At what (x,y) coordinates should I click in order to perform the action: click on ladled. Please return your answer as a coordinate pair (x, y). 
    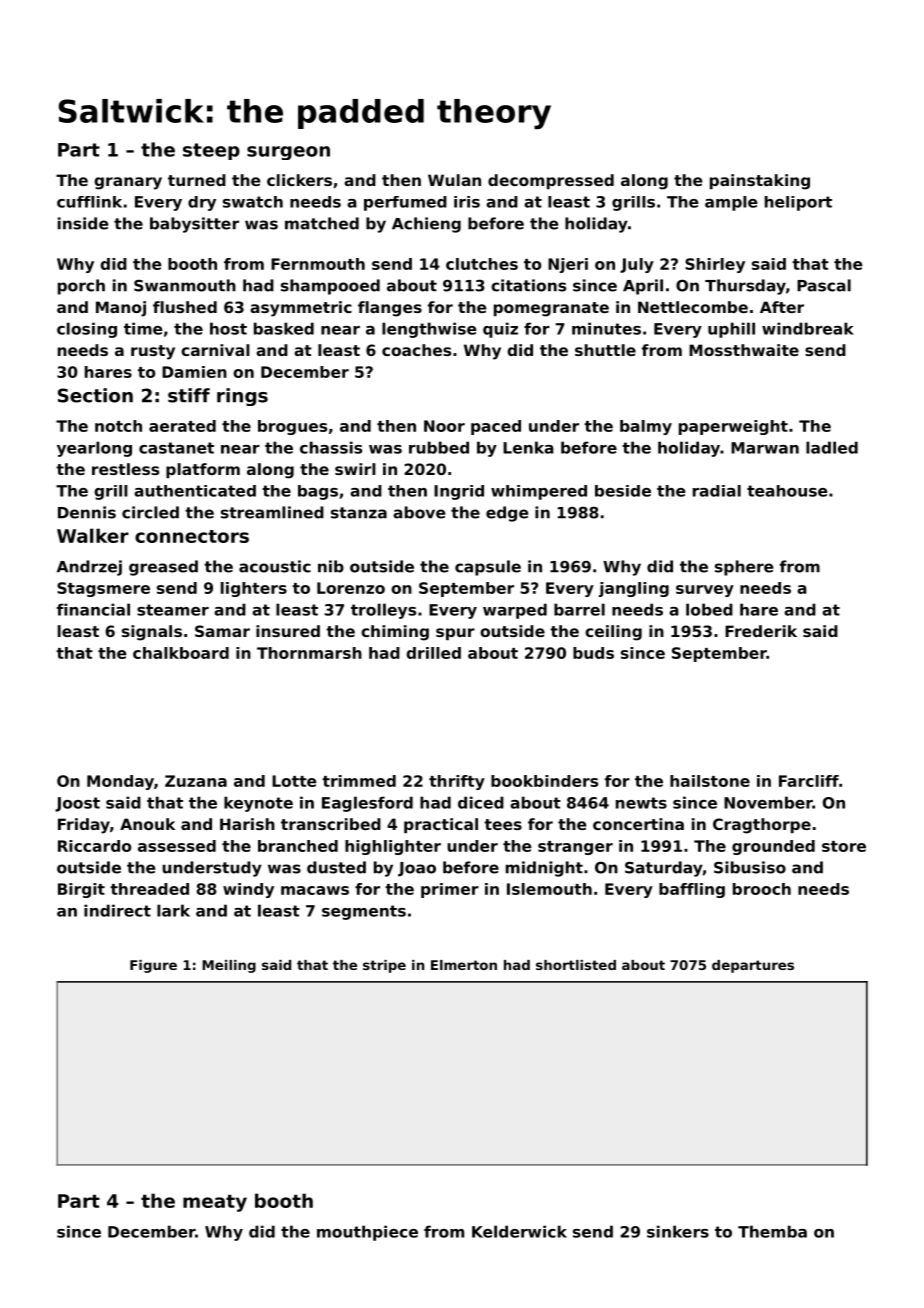
    Looking at the image, I should click on (832, 447).
